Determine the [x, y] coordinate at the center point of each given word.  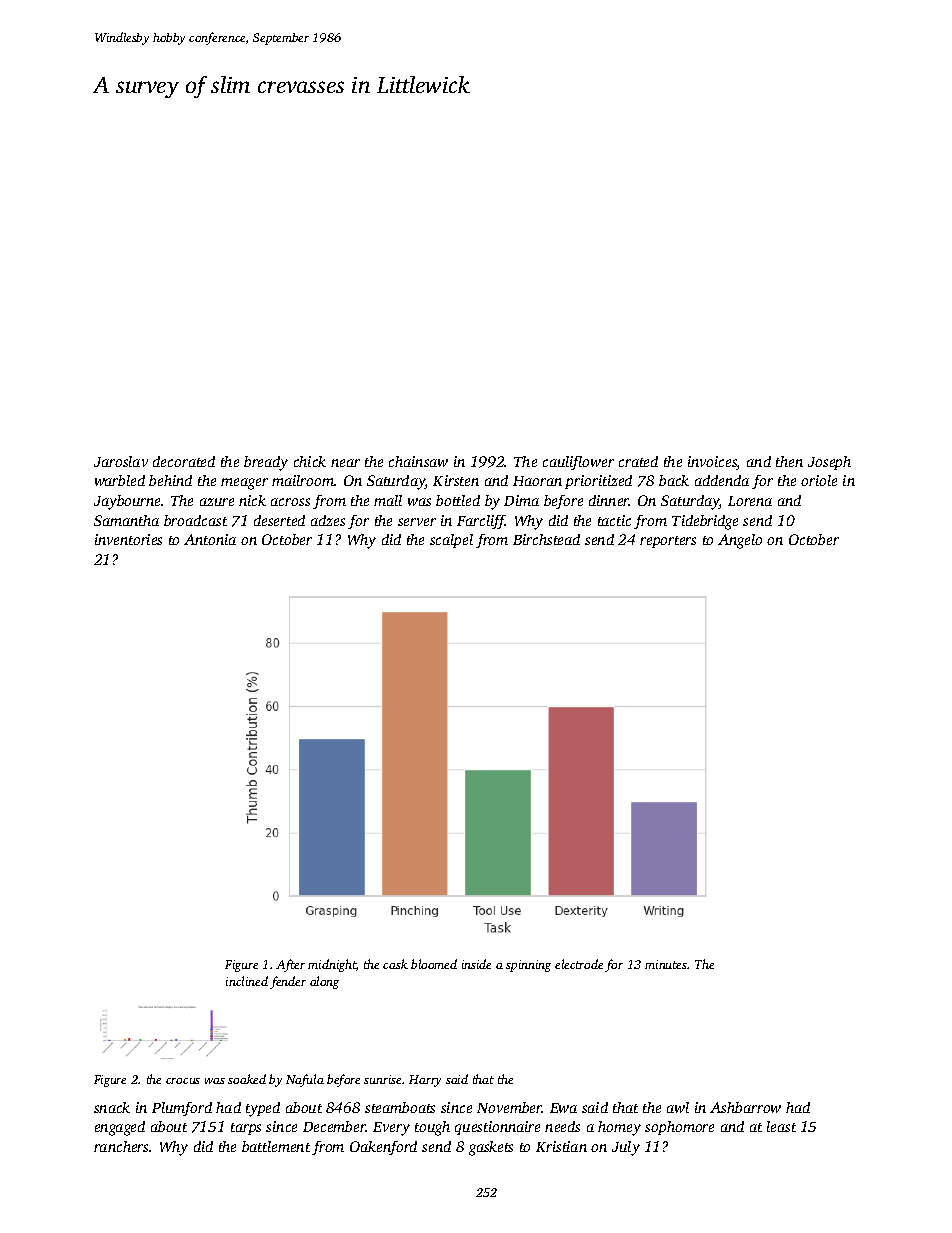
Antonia [210, 539]
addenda [722, 480]
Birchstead [546, 539]
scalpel [451, 541]
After [290, 965]
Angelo [740, 541]
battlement [276, 1146]
